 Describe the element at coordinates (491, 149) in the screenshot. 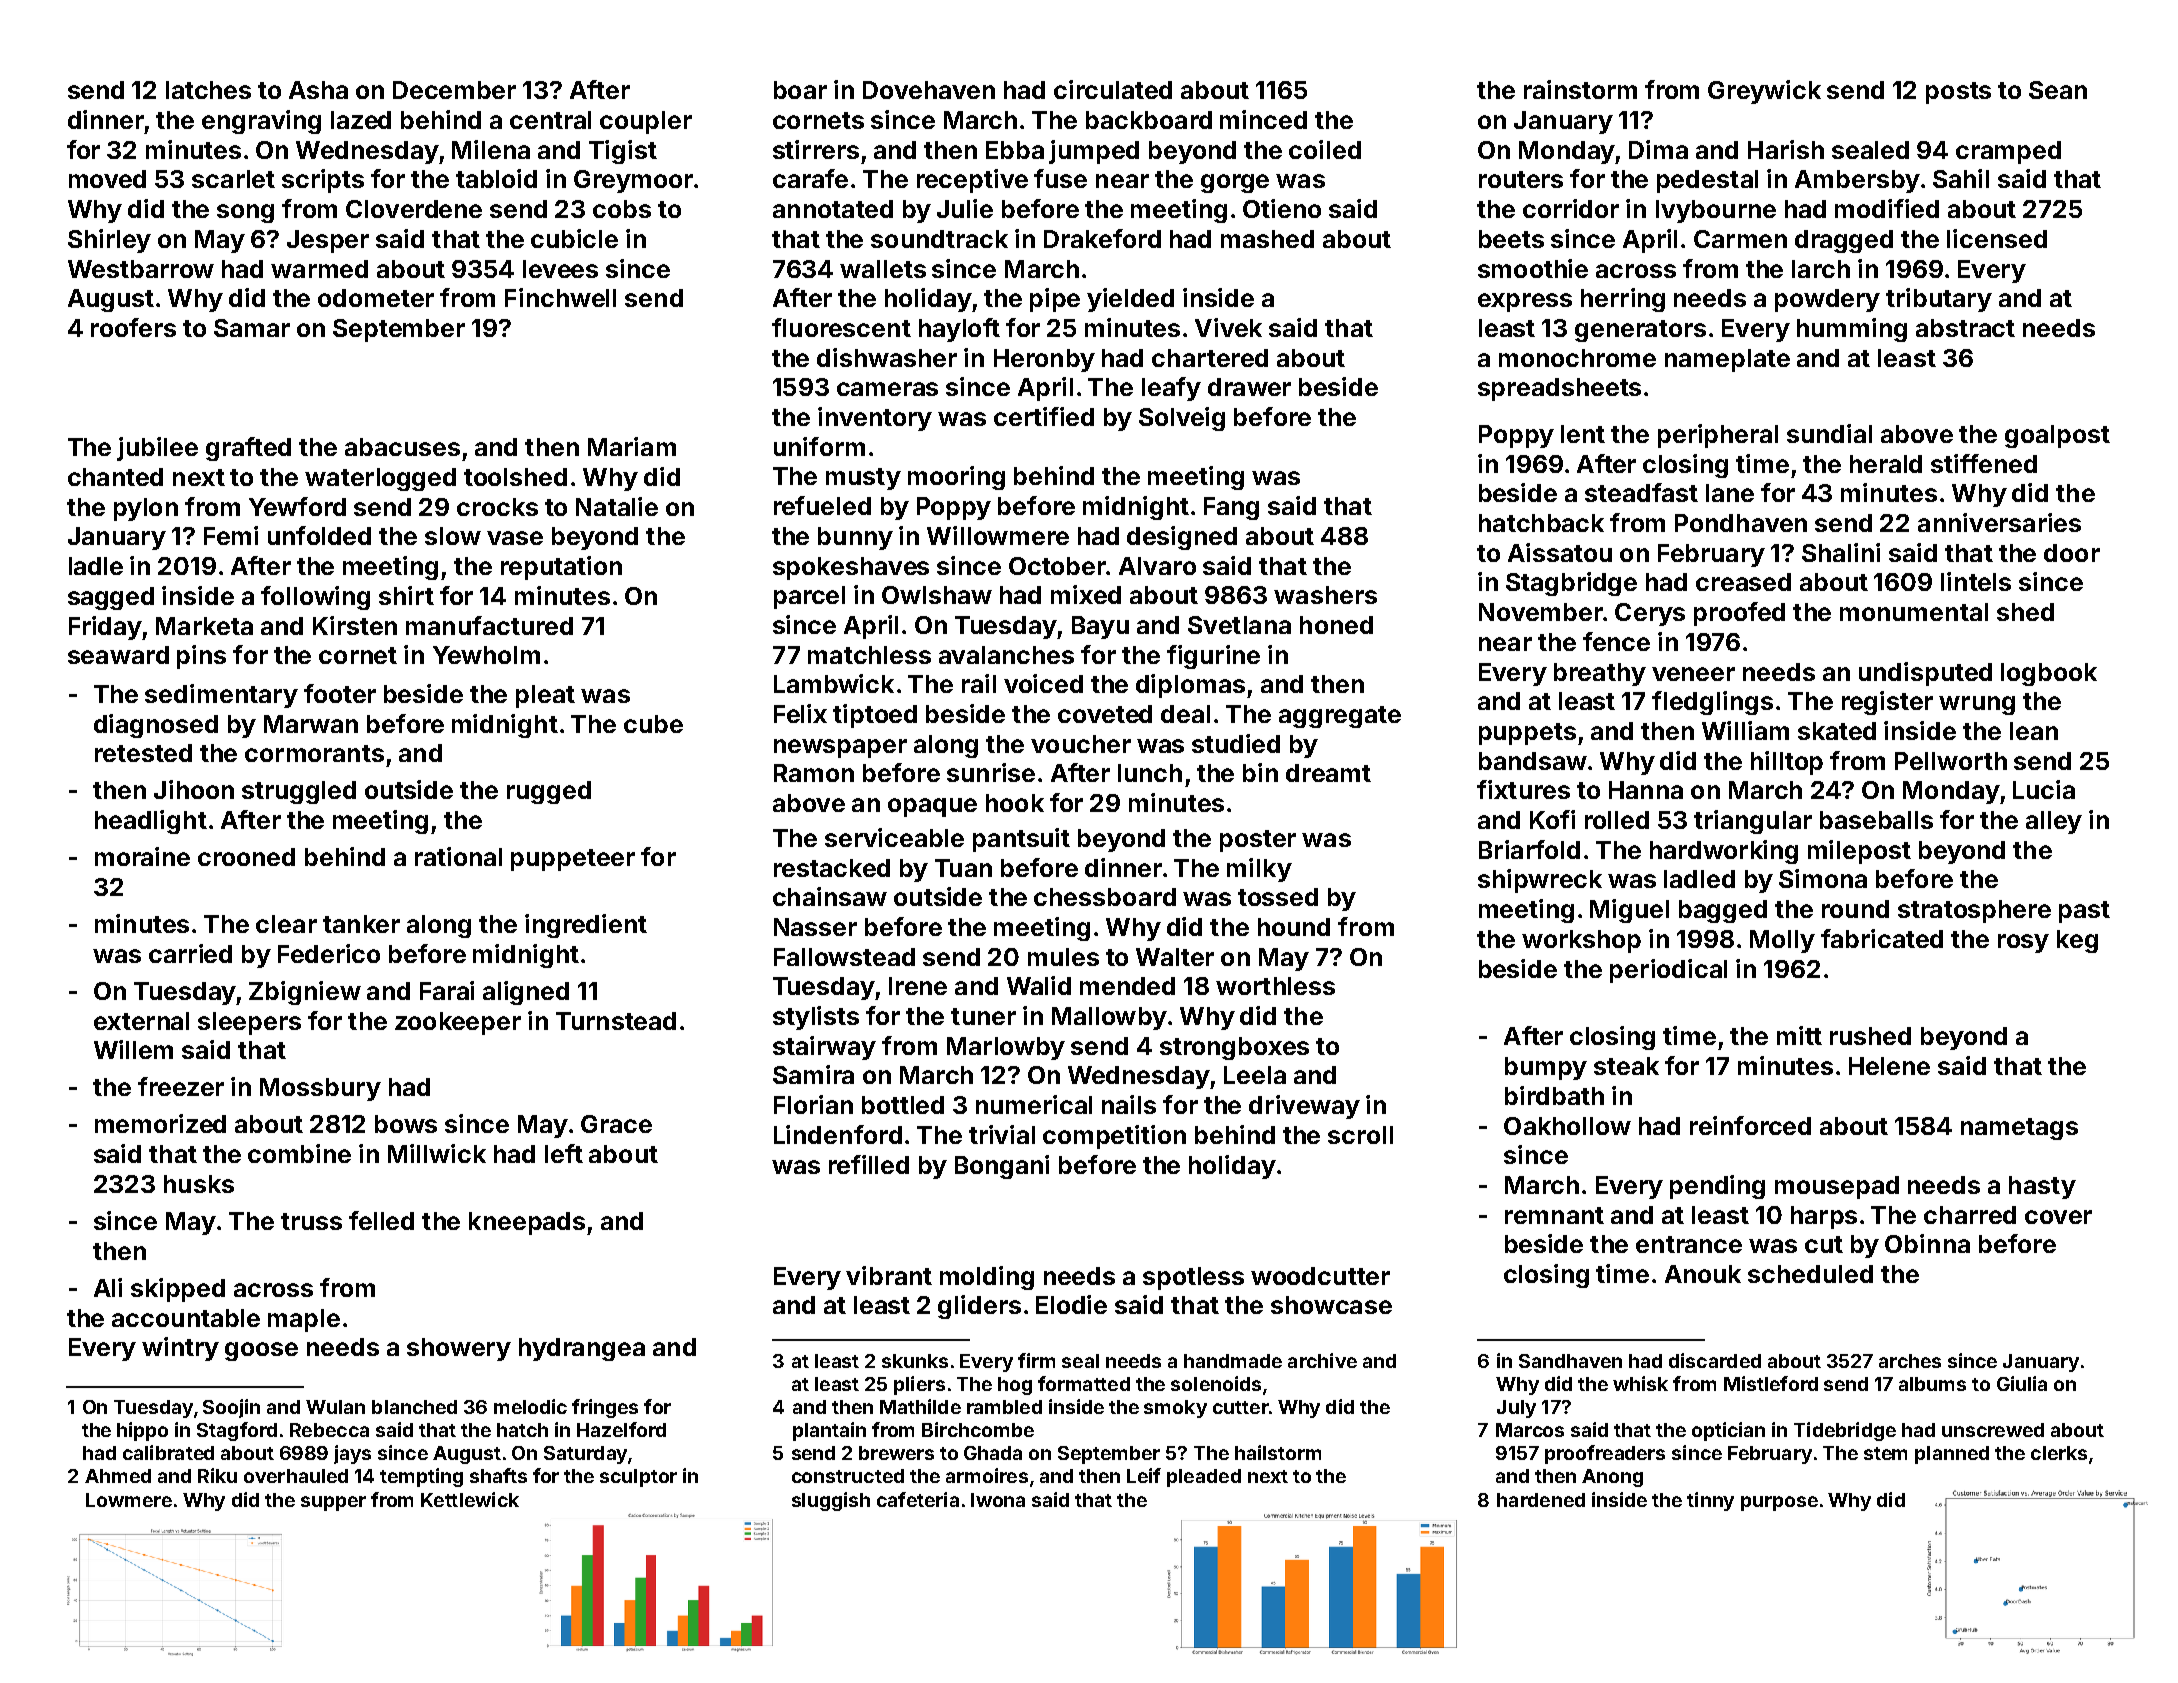

I see `Milena` at that location.
